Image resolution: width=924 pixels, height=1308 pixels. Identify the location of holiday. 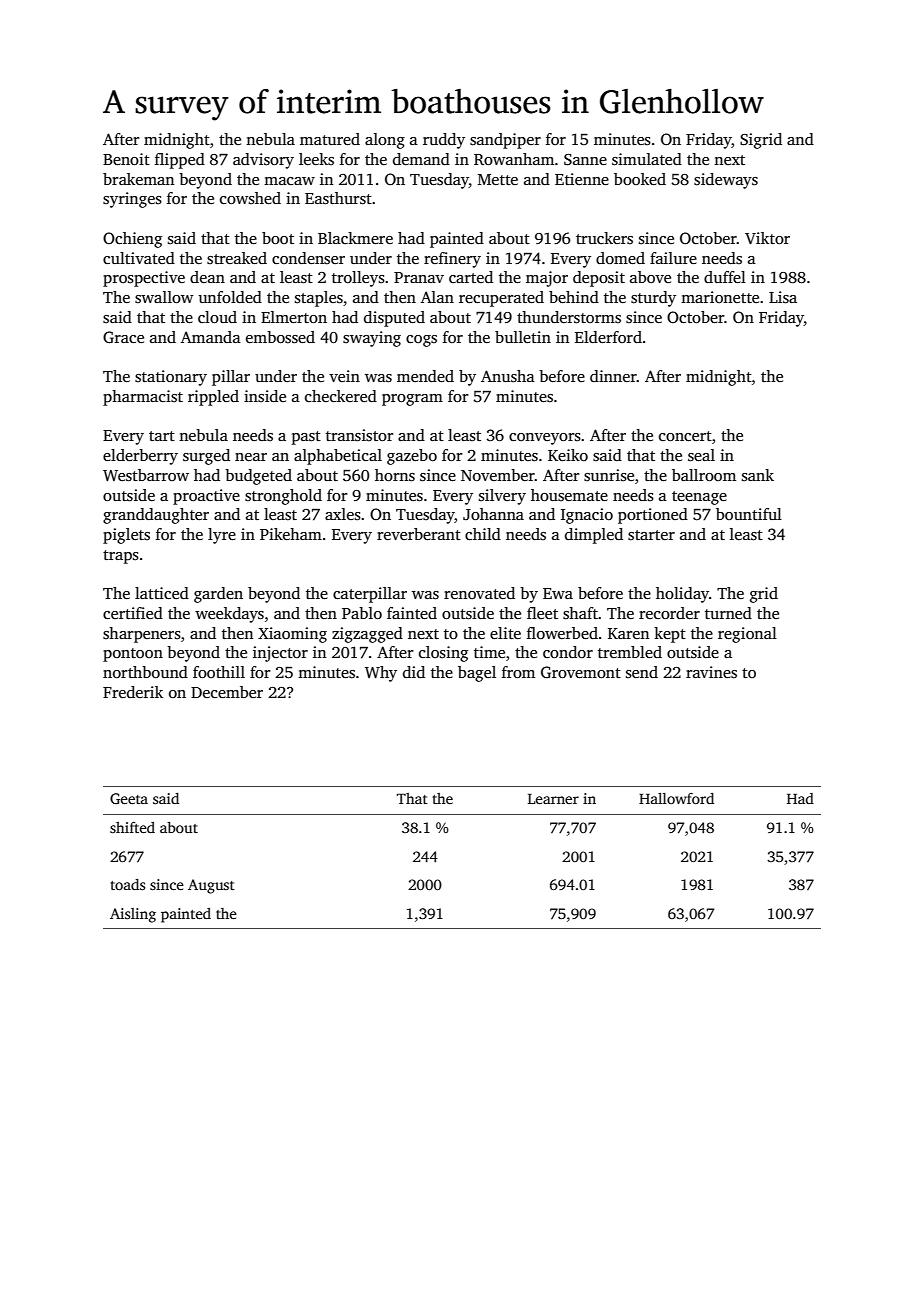
(682, 595).
